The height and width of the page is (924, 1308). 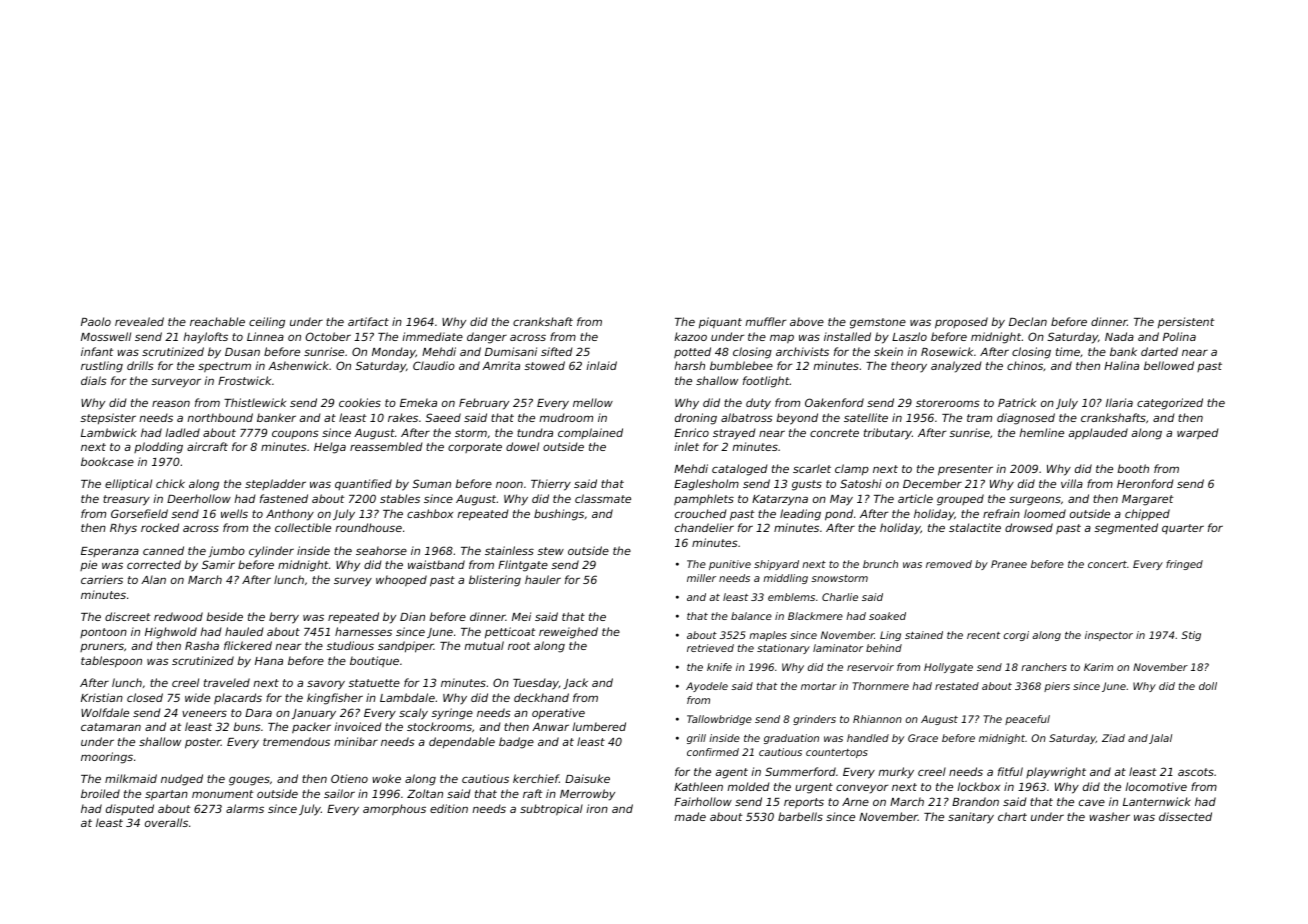 I want to click on chipped, so click(x=1147, y=514).
